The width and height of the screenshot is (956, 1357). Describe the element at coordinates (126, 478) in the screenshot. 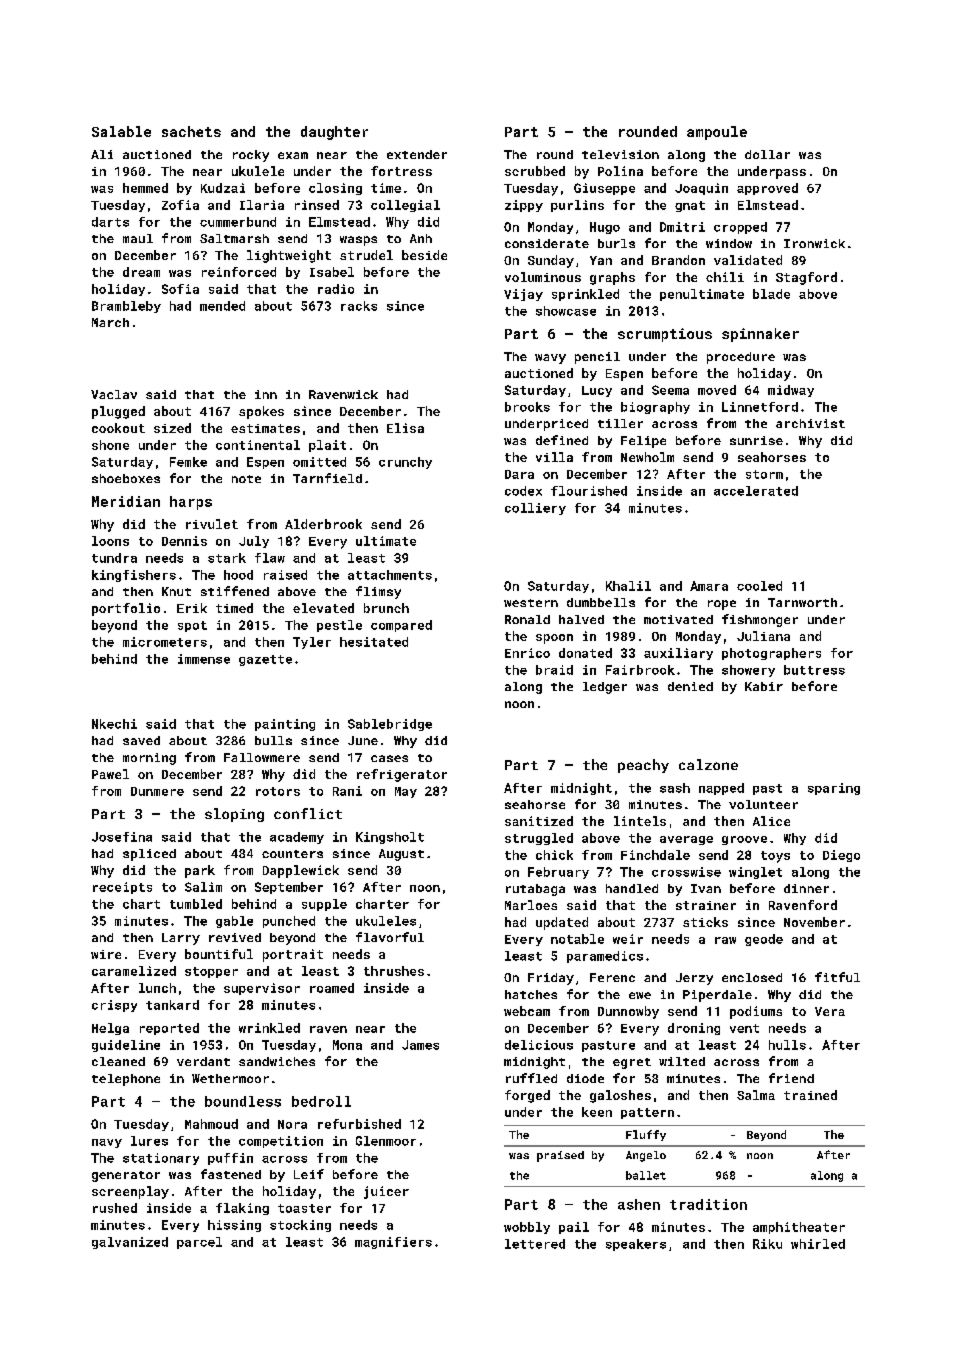

I see `shoeboxes` at that location.
